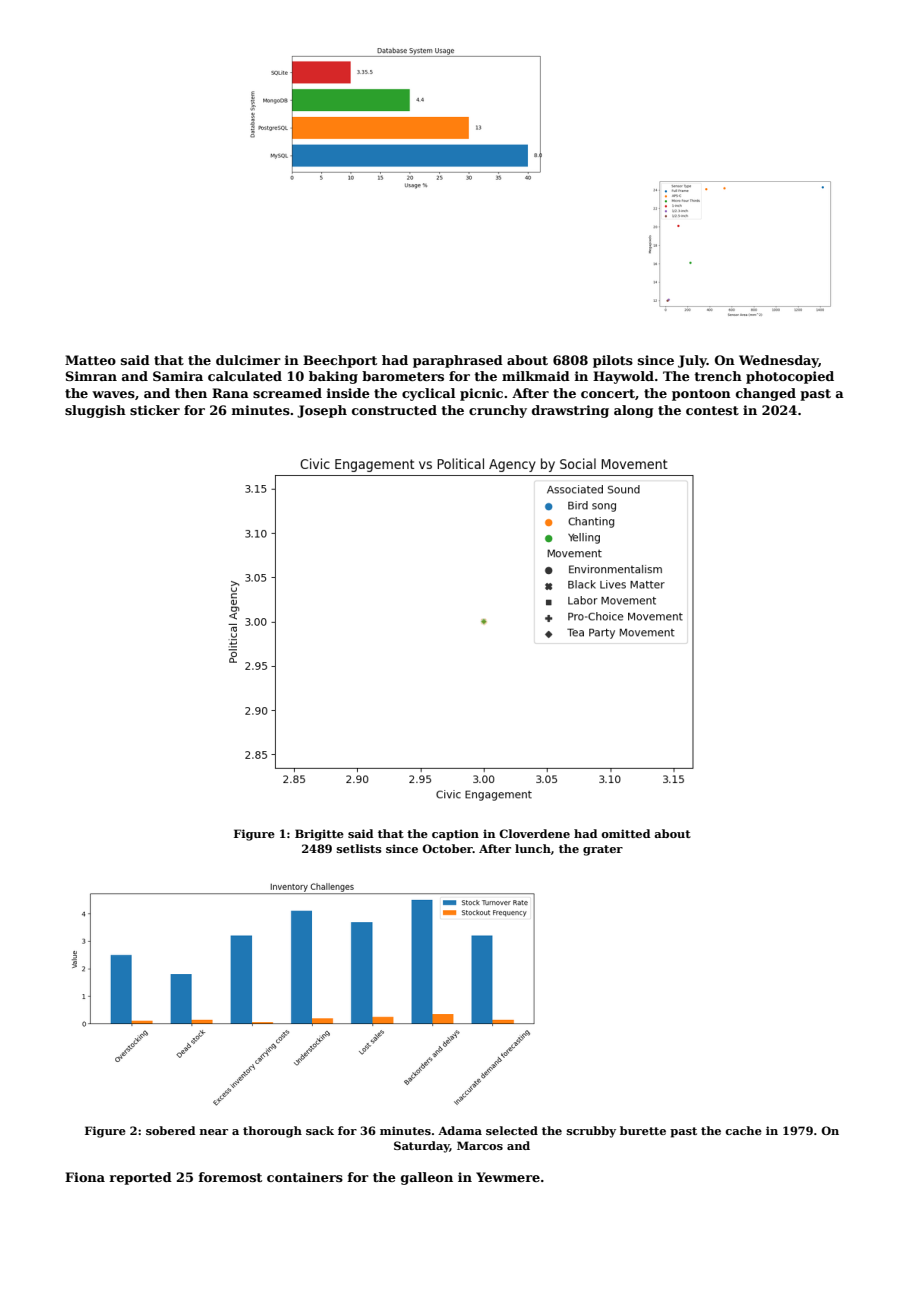  Describe the element at coordinates (712, 410) in the screenshot. I see `contest` at that location.
